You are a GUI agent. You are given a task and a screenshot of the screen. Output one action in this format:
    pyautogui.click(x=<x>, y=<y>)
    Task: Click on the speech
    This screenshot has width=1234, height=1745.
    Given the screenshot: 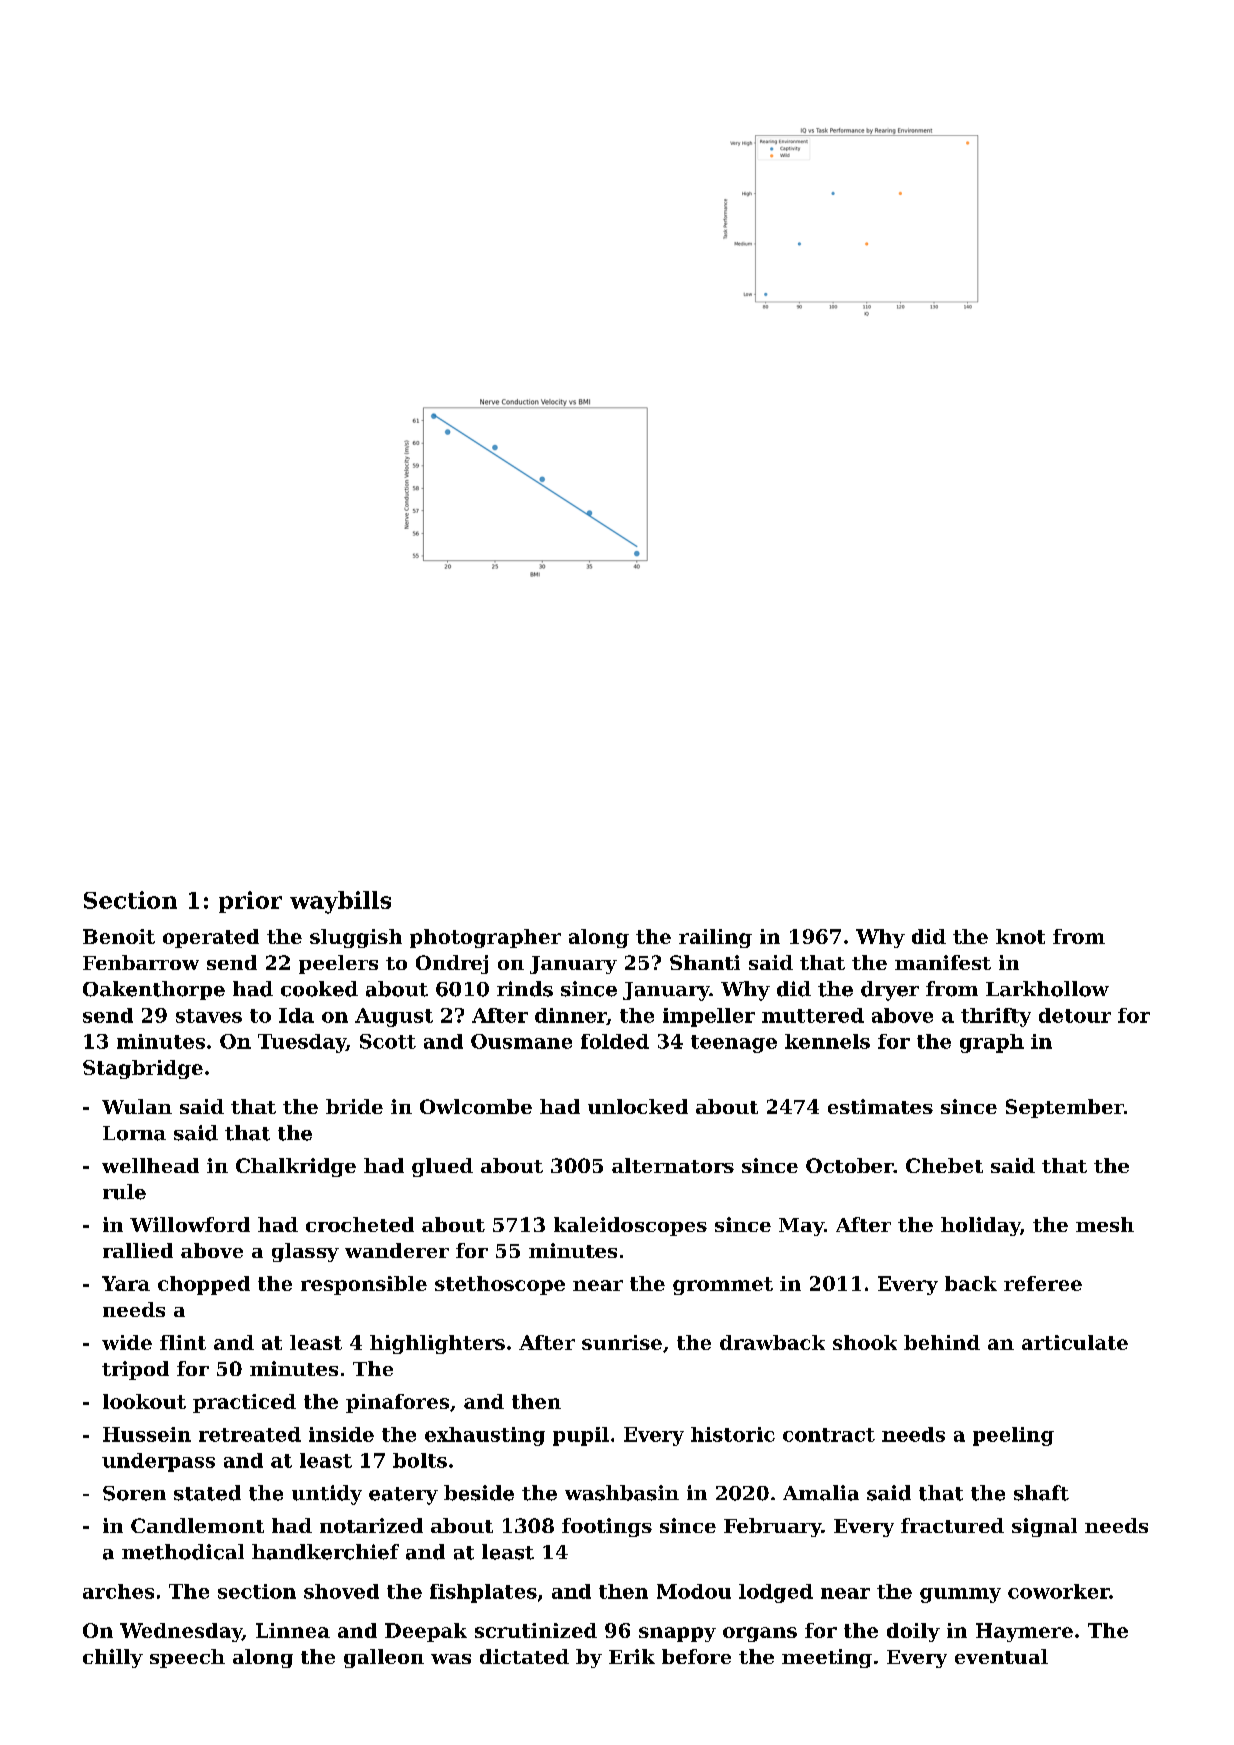 What is the action you would take?
    pyautogui.click(x=187, y=1658)
